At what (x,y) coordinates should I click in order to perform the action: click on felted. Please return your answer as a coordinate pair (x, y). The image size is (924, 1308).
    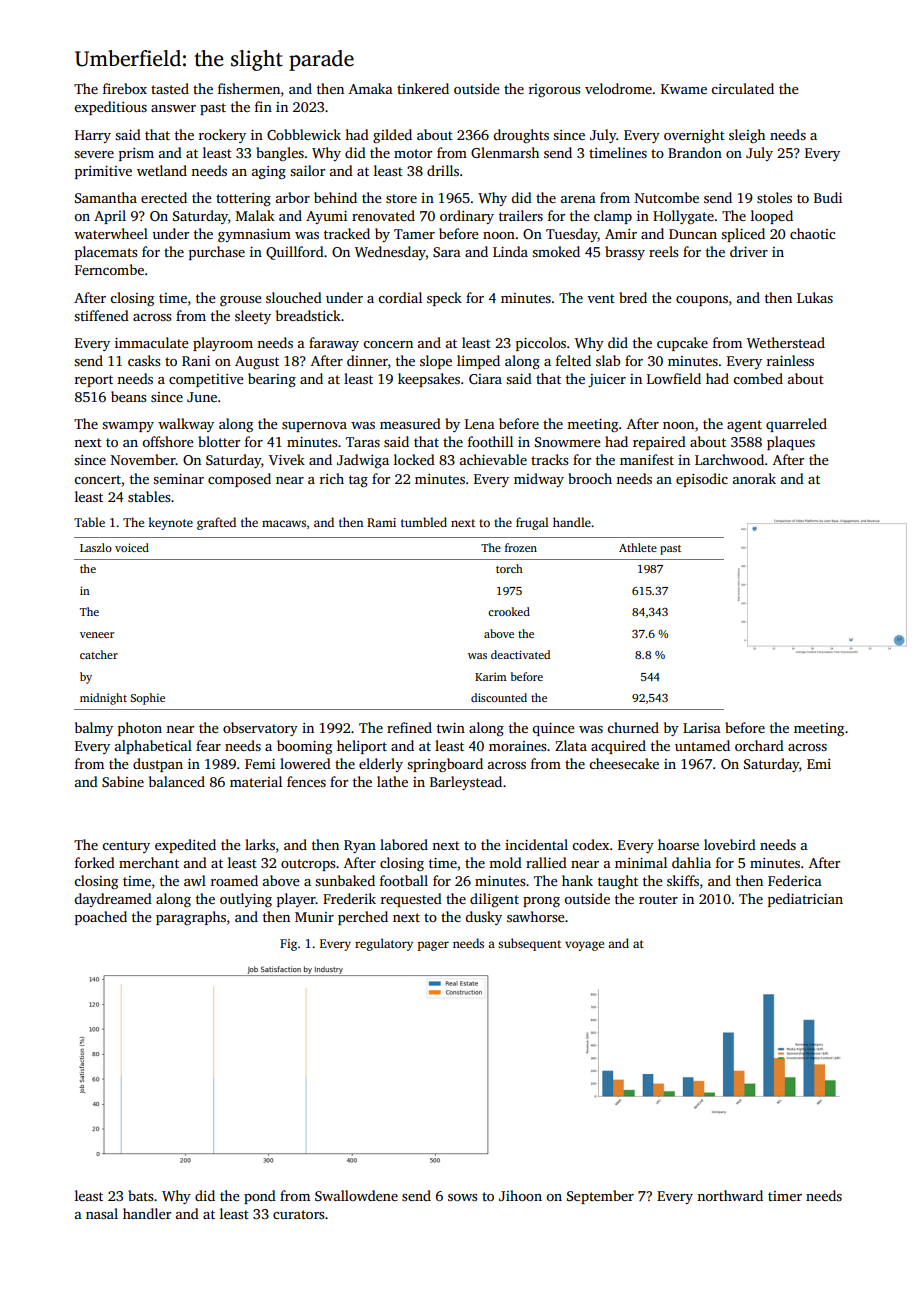
    Looking at the image, I should click on (573, 360).
